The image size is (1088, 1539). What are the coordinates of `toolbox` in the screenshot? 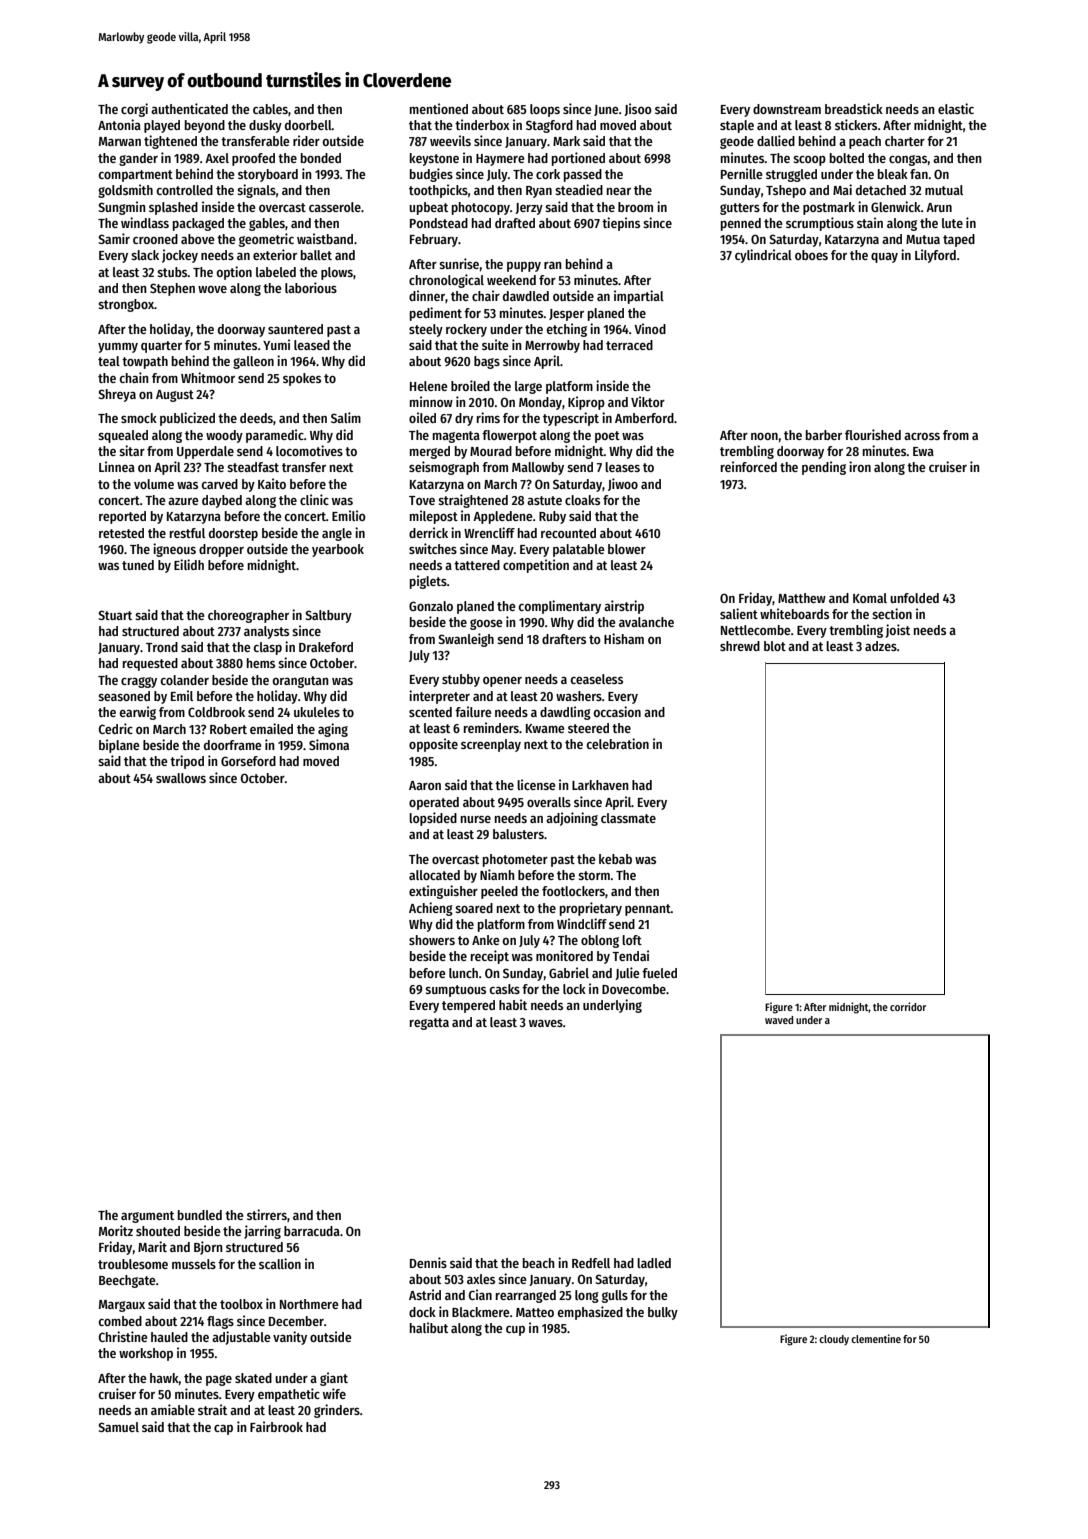 It's located at (241, 1304).
